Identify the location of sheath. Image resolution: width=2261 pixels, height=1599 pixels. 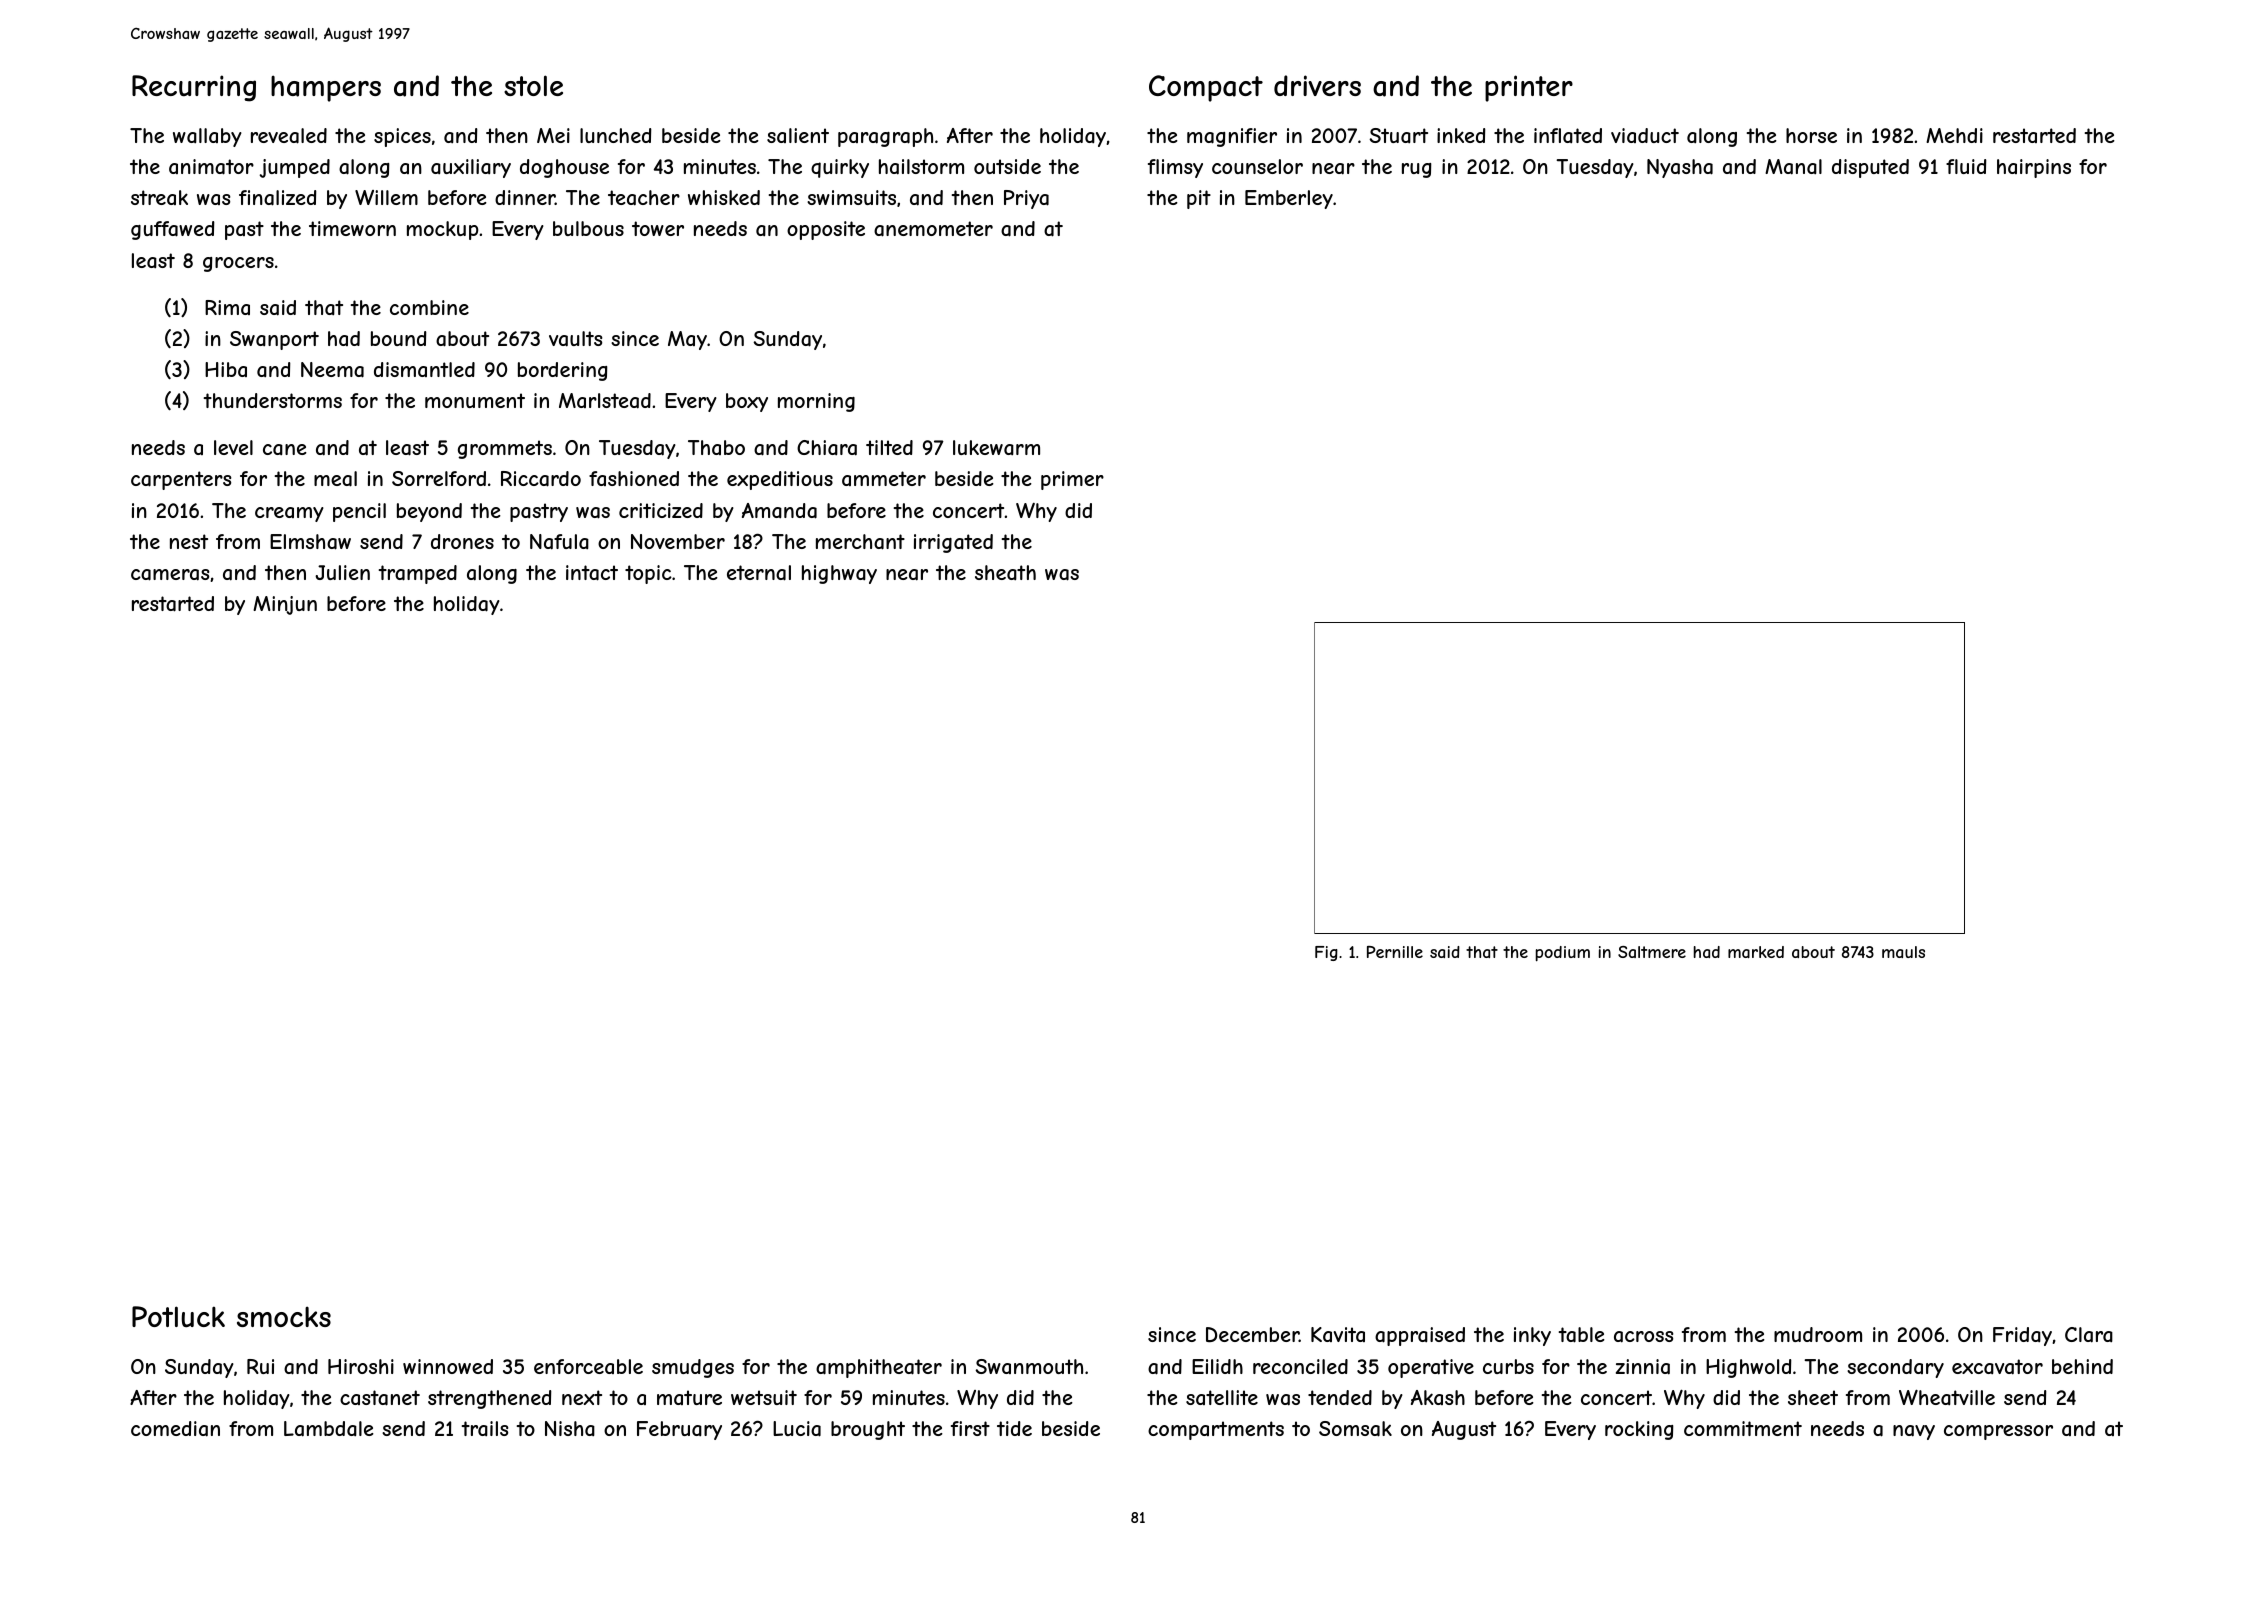
(1005, 572).
